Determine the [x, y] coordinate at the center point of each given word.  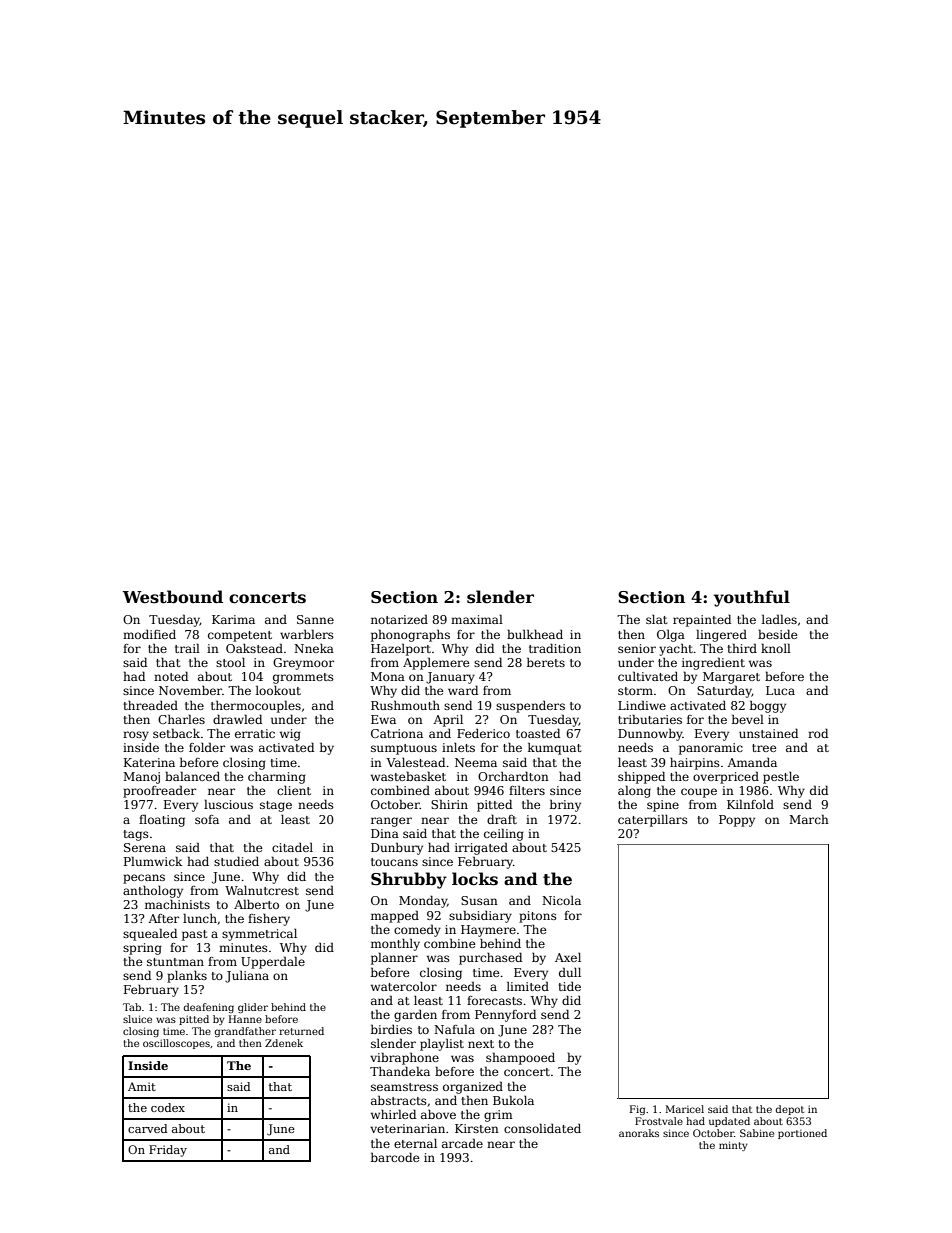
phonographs [410, 635]
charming [277, 777]
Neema [476, 762]
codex [168, 1107]
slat [656, 619]
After [163, 918]
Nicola [561, 900]
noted [171, 676]
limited [528, 986]
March [809, 819]
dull [570, 972]
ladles [779, 619]
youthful [752, 598]
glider [253, 1008]
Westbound [173, 597]
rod [818, 733]
